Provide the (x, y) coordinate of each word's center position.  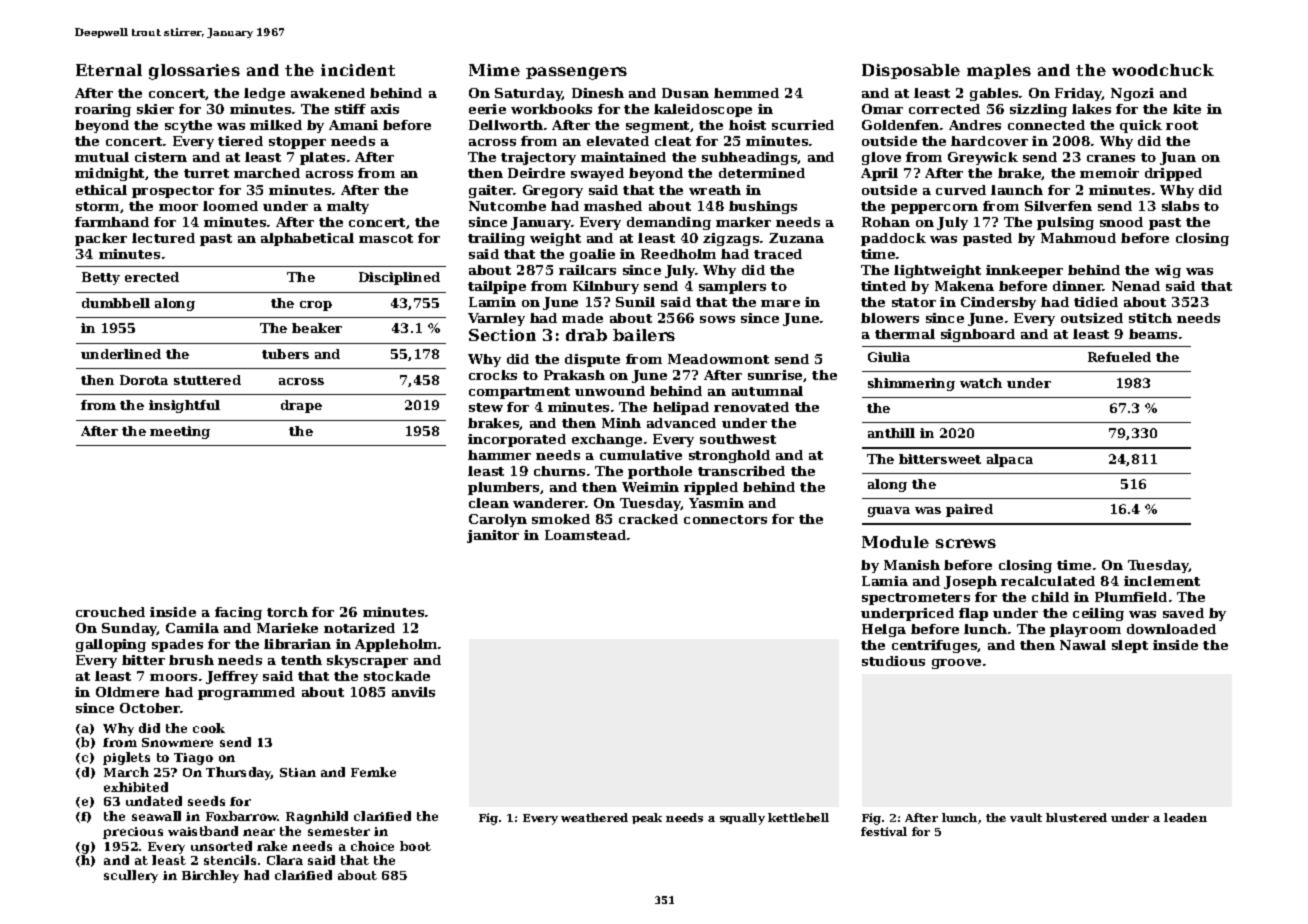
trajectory (538, 158)
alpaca (1010, 460)
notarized (359, 628)
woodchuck (1163, 70)
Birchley (210, 876)
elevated (618, 141)
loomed (230, 206)
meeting (180, 432)
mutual (102, 157)
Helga (884, 630)
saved (1183, 613)
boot (415, 846)
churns (559, 471)
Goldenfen (900, 125)
